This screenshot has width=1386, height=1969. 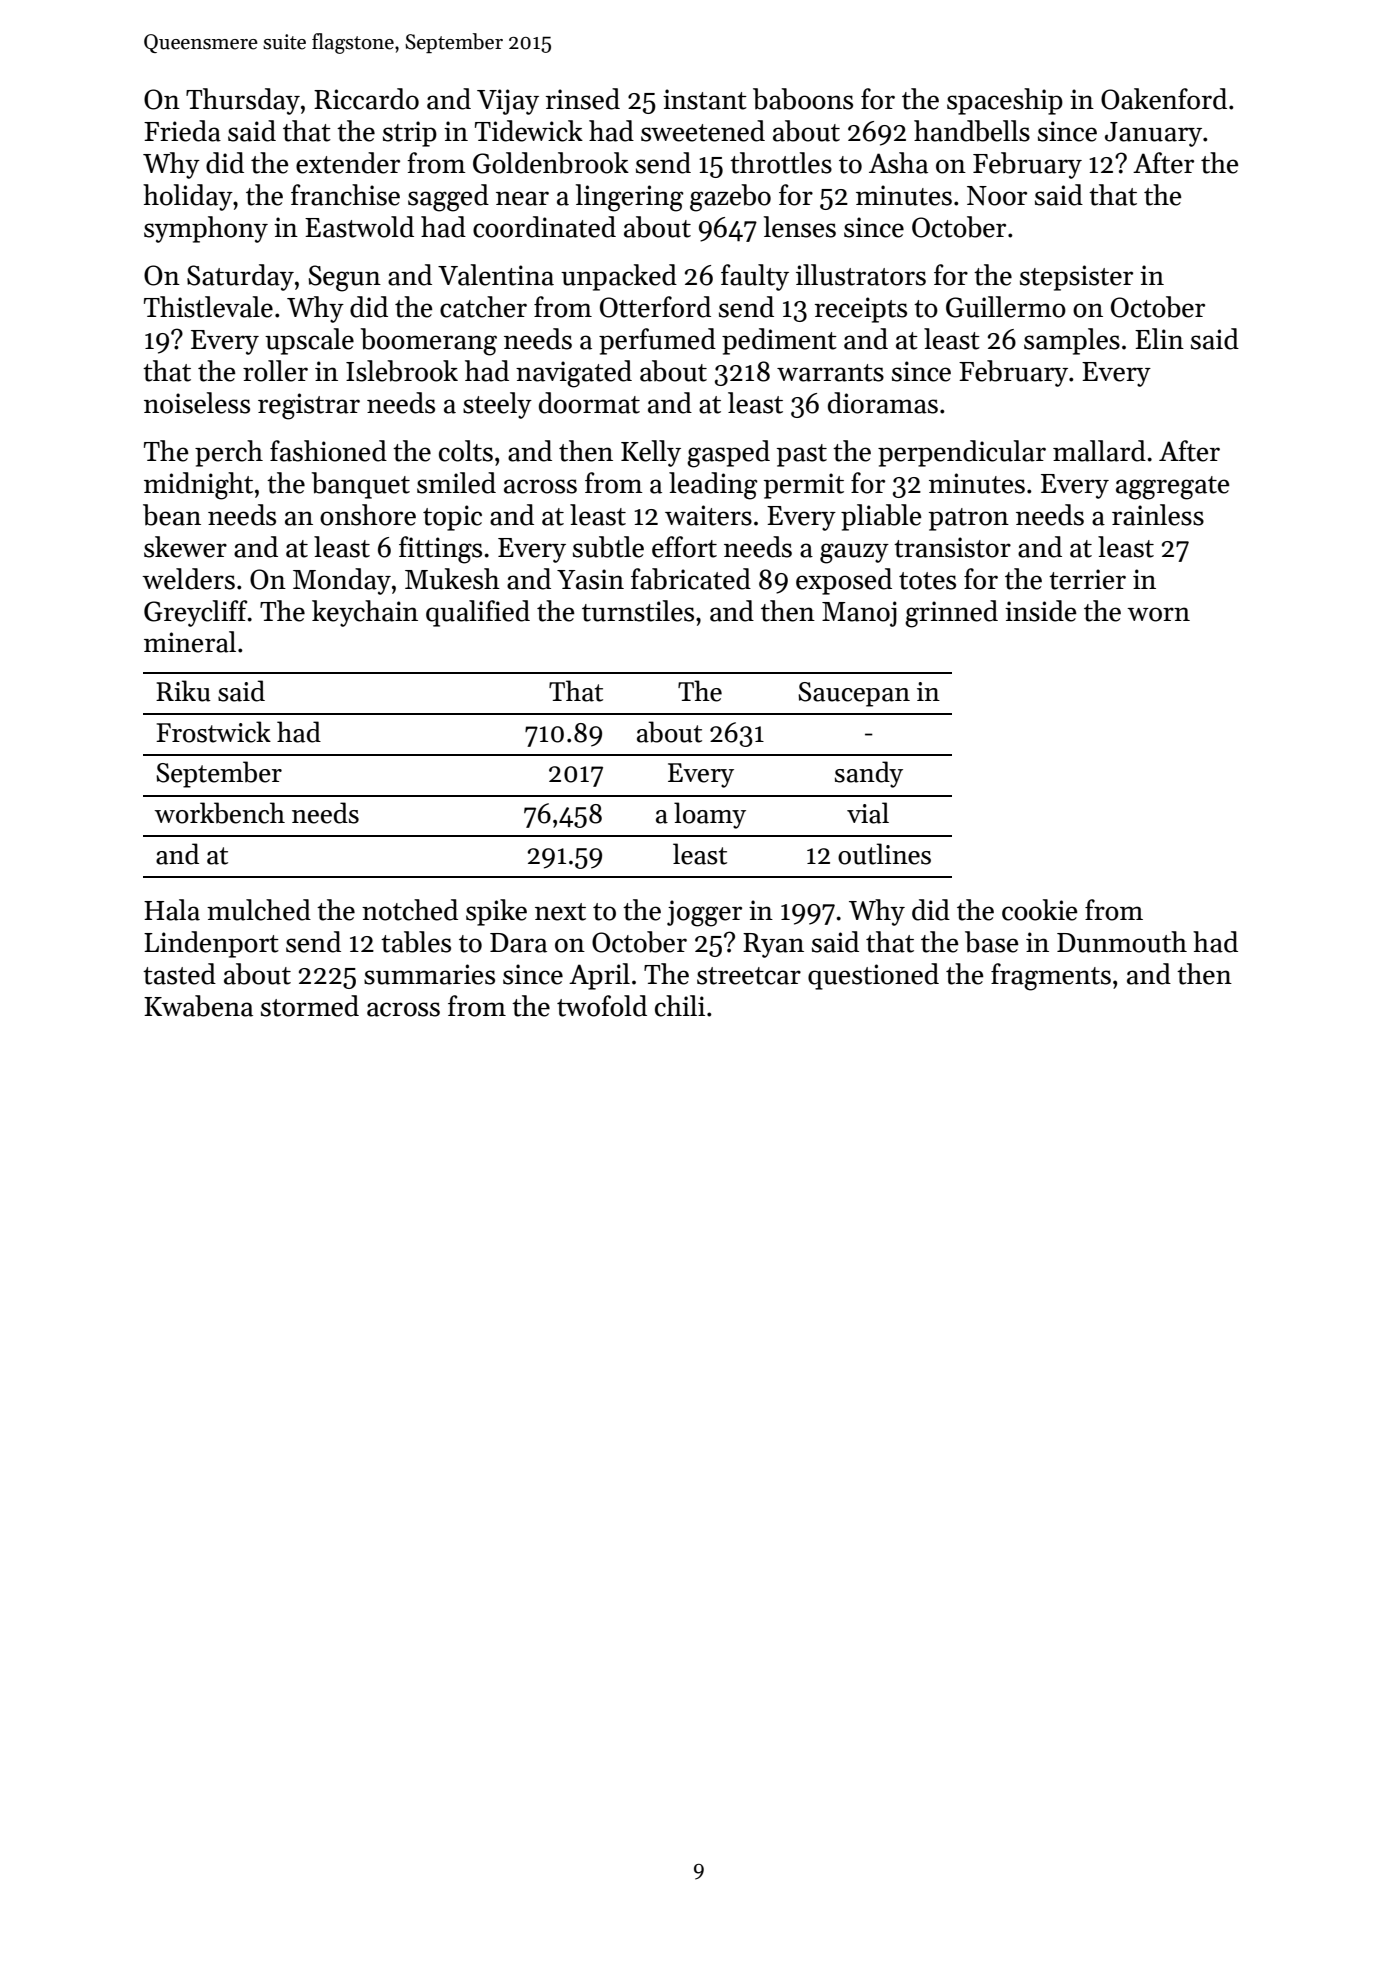 What do you see at coordinates (348, 163) in the screenshot?
I see `extender` at bounding box center [348, 163].
